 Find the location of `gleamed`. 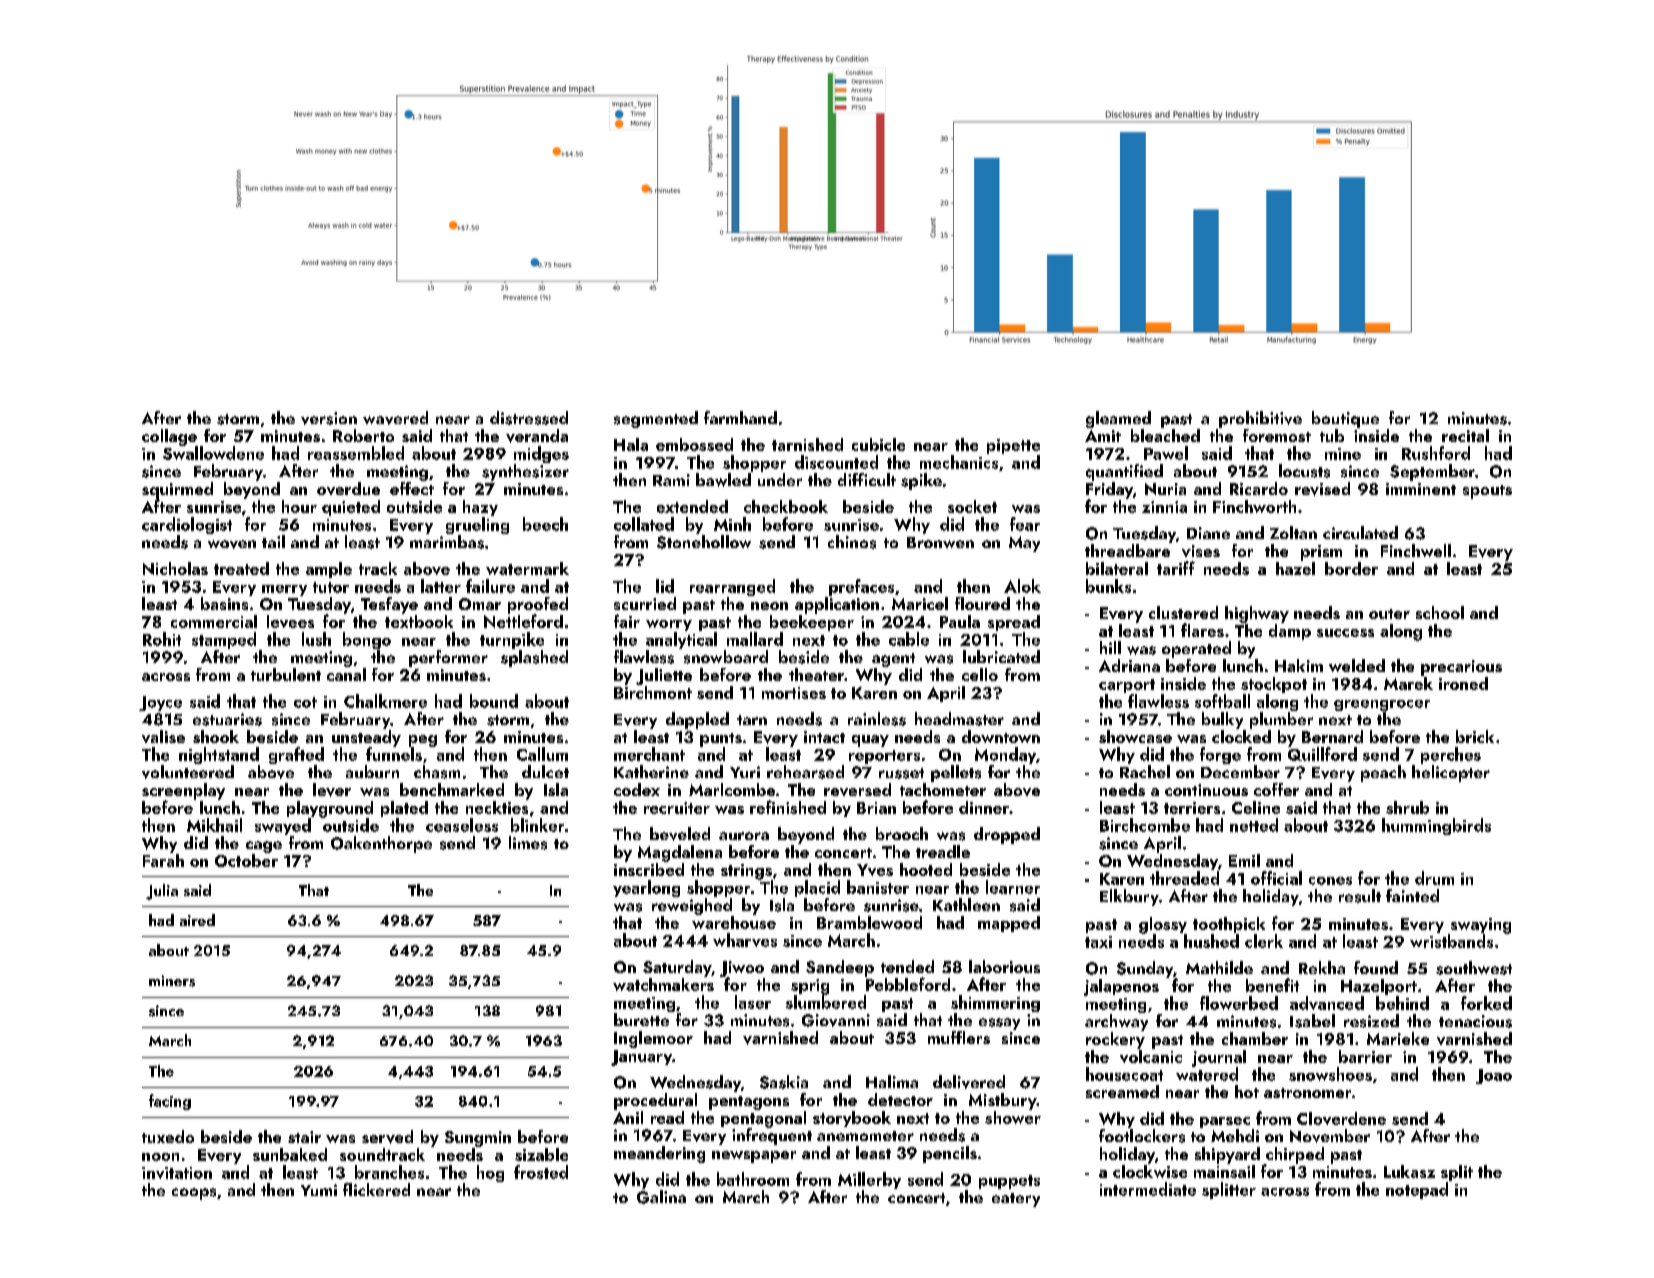

gleamed is located at coordinates (1118, 419).
